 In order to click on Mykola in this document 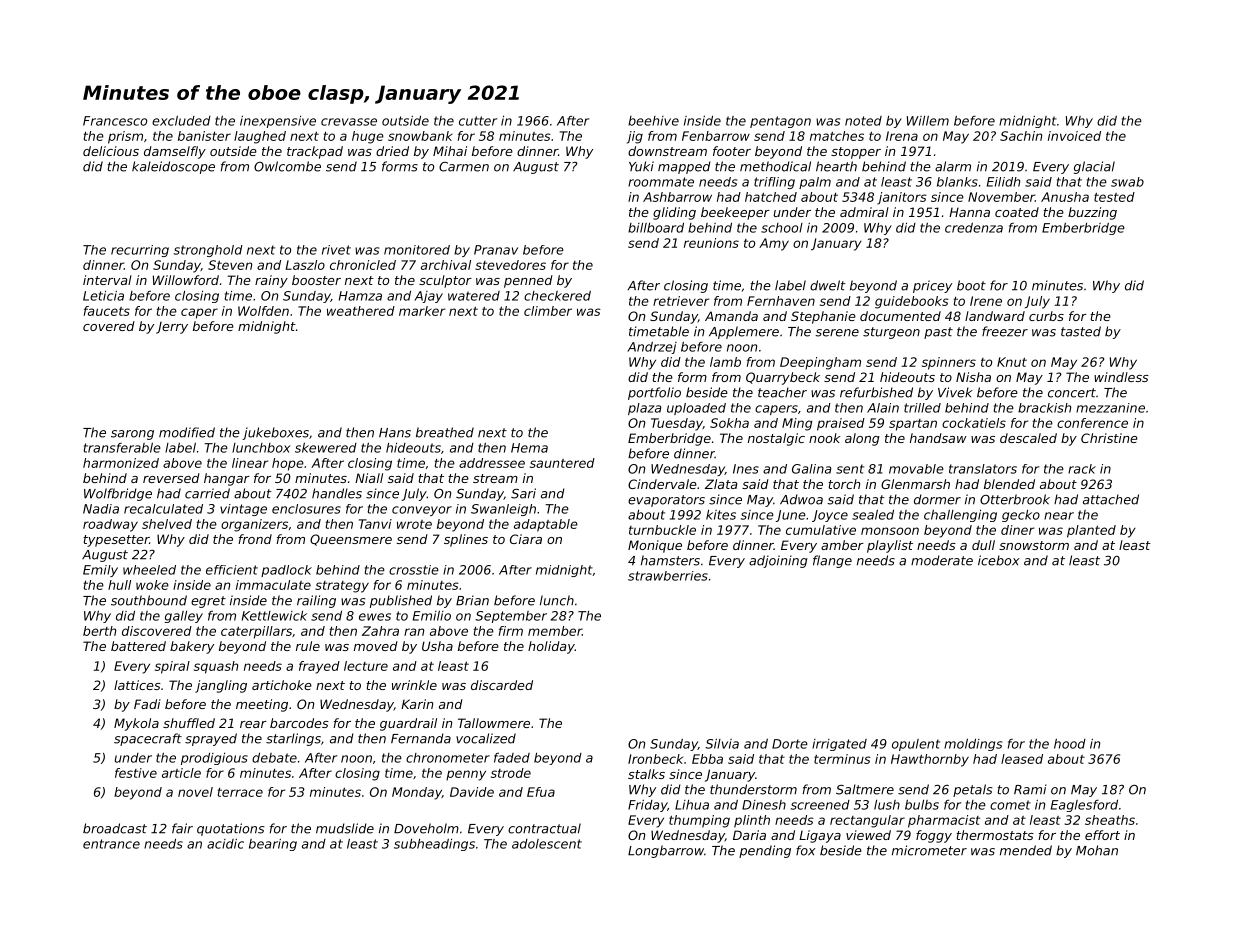, I will do `click(136, 724)`.
